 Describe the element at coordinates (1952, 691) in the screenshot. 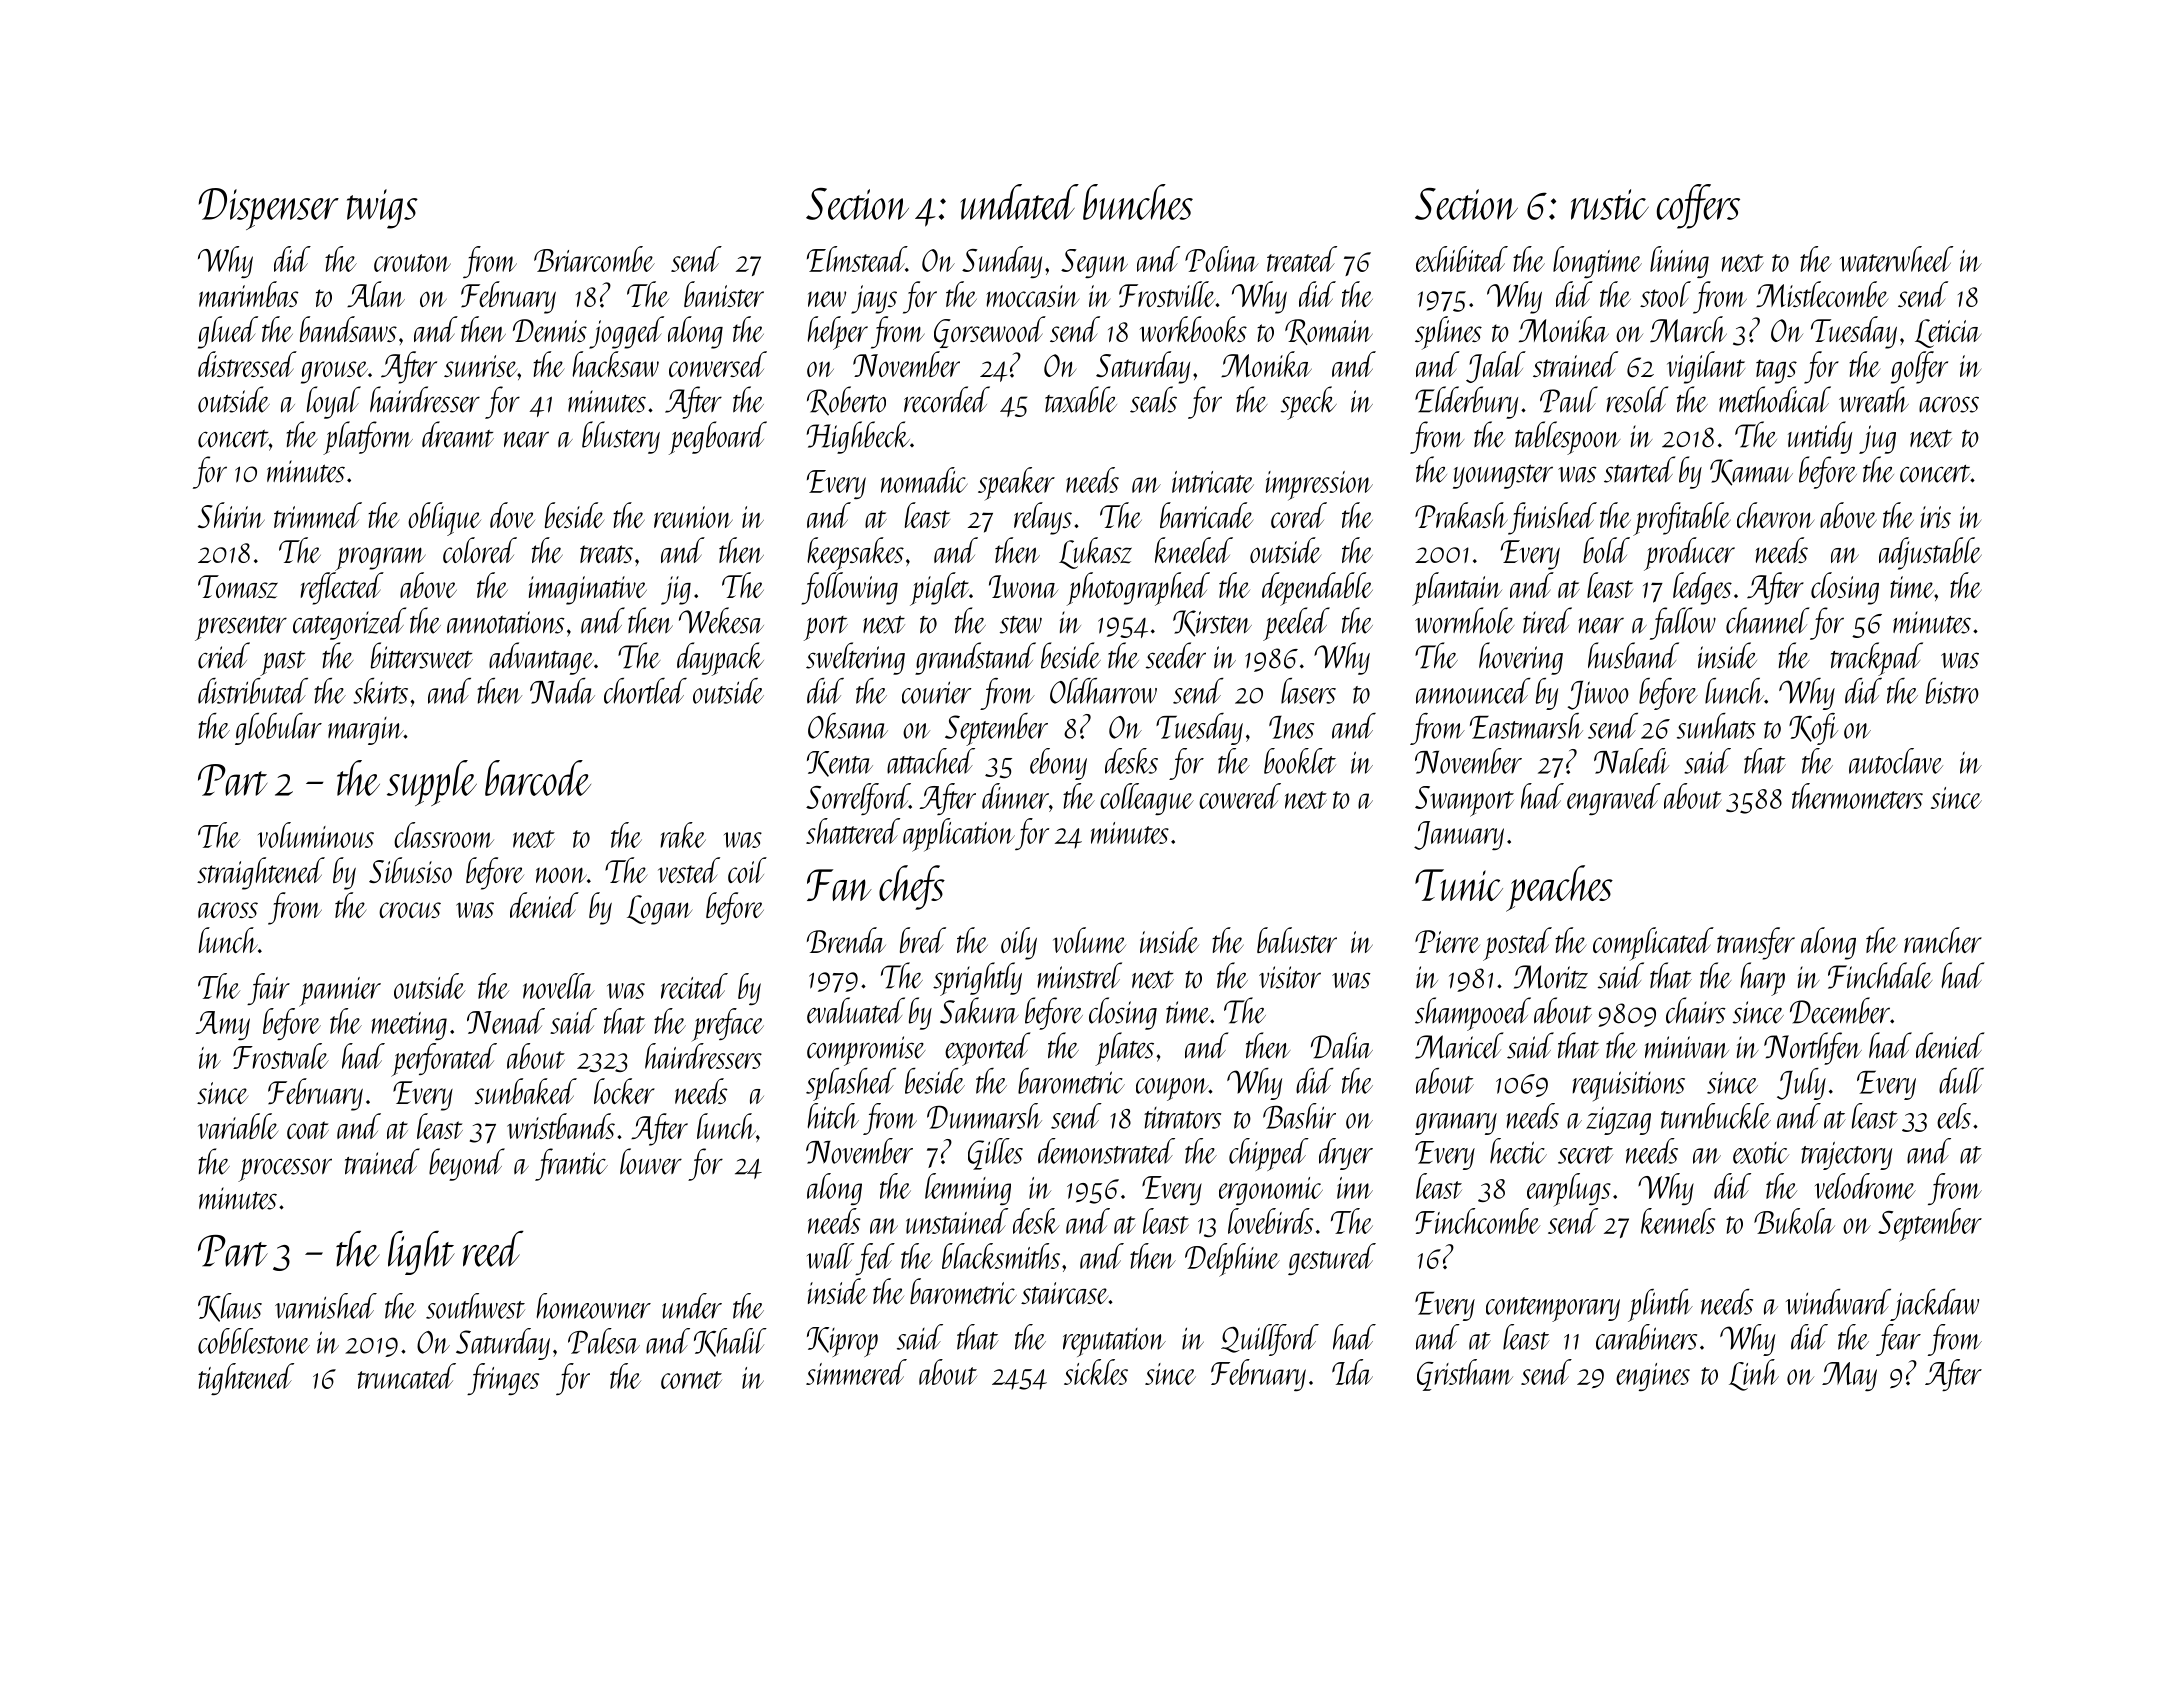

I see `bistro` at that location.
